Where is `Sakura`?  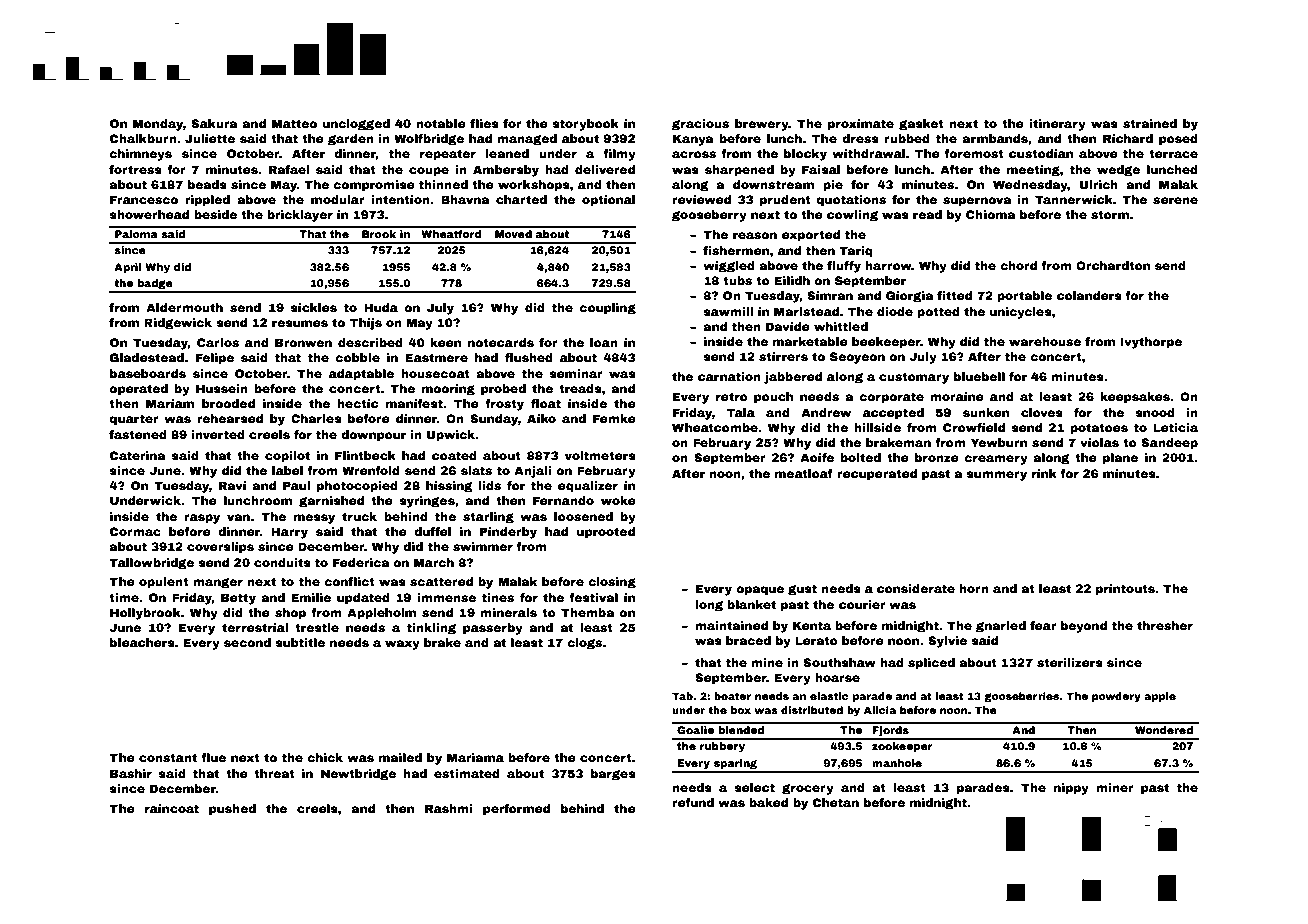
Sakura is located at coordinates (214, 123).
